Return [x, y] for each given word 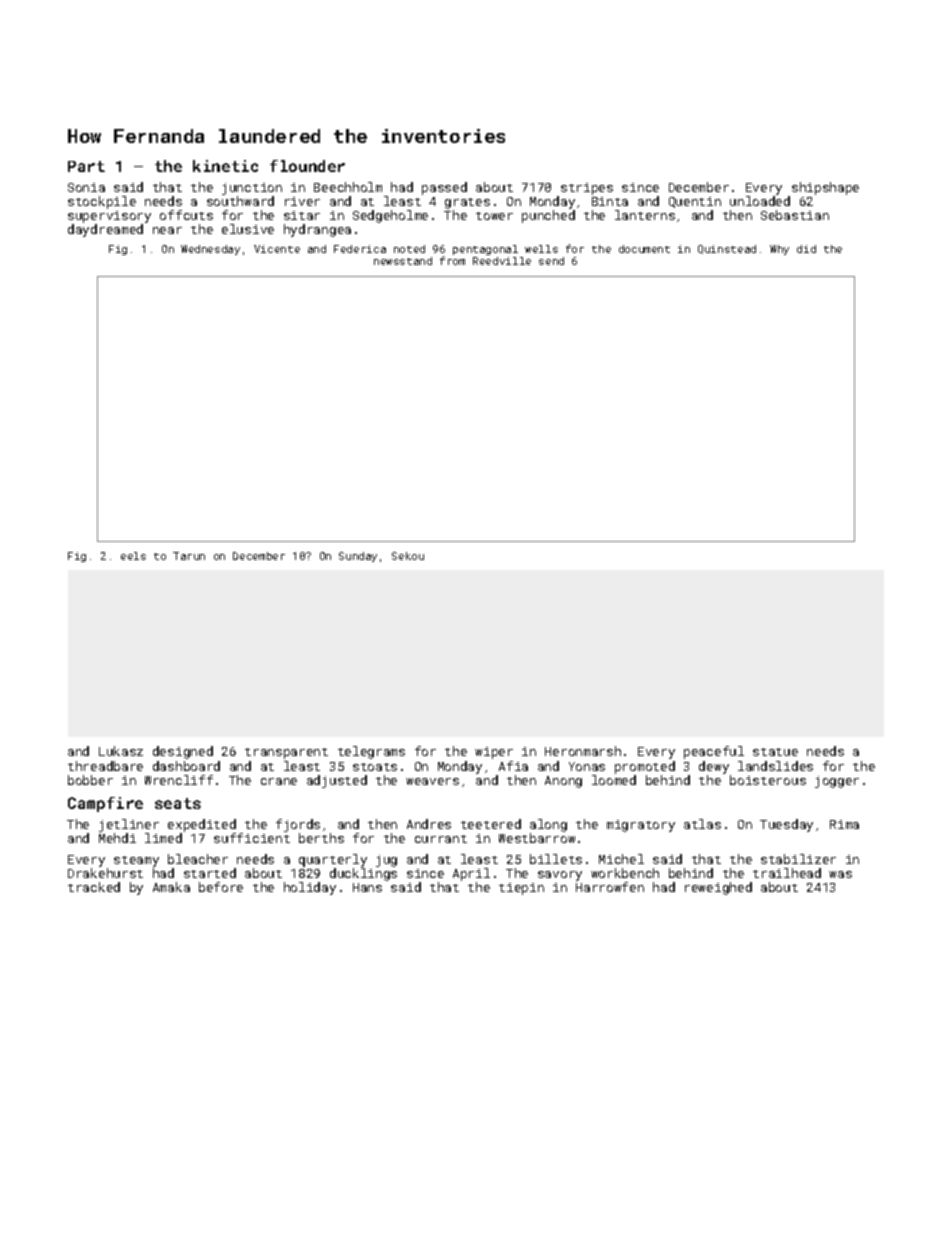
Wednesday [210, 250]
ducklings [363, 874]
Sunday [358, 557]
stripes [587, 189]
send [551, 261]
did [806, 249]
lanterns [645, 215]
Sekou [408, 556]
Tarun [189, 556]
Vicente [277, 249]
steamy [136, 861]
